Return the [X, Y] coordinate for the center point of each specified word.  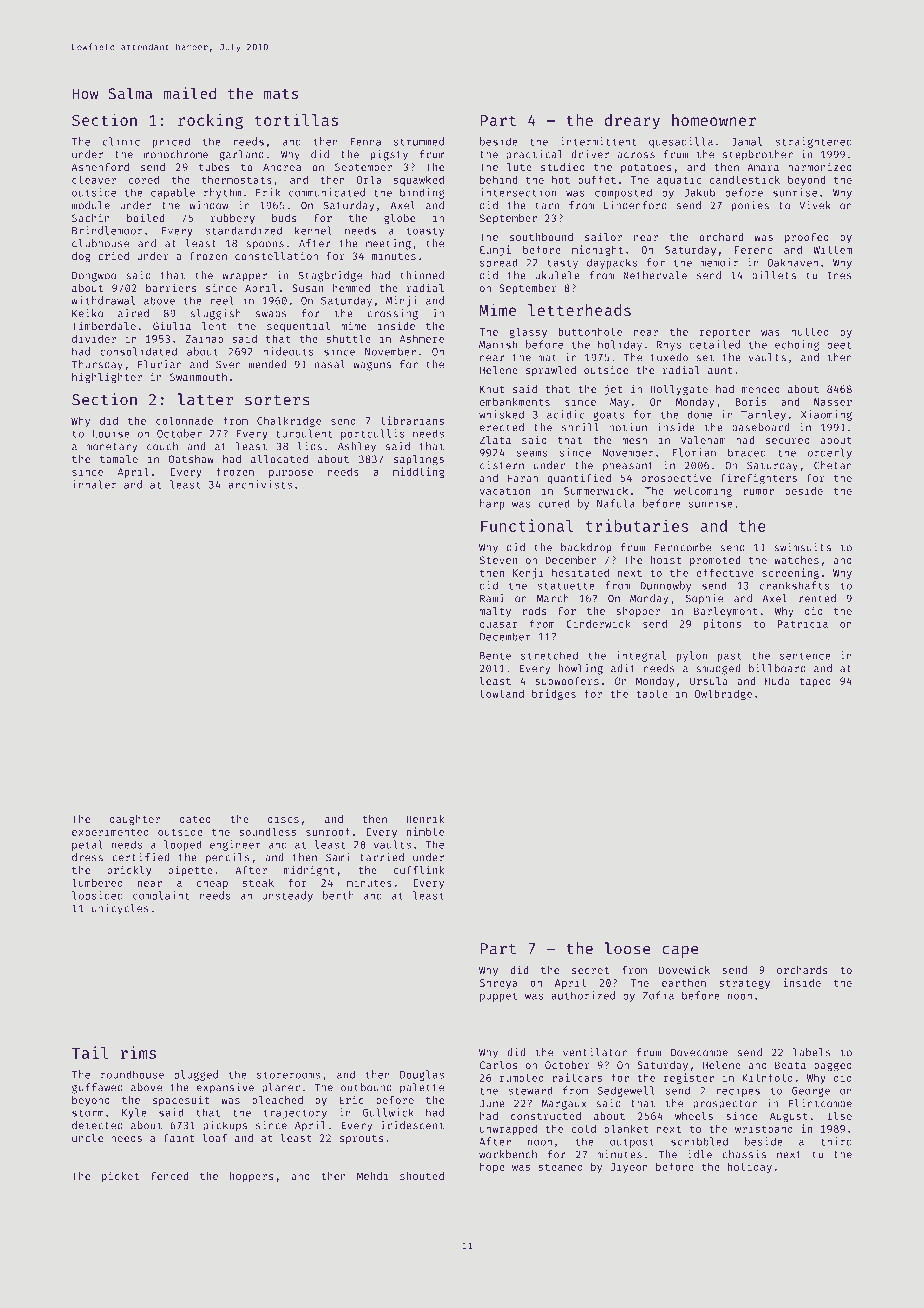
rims [138, 1052]
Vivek [815, 205]
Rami [492, 598]
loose [628, 948]
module [91, 205]
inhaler [94, 484]
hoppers [252, 1177]
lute [519, 167]
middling [419, 472]
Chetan [833, 465]
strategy [744, 984]
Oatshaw [191, 459]
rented [817, 598]
